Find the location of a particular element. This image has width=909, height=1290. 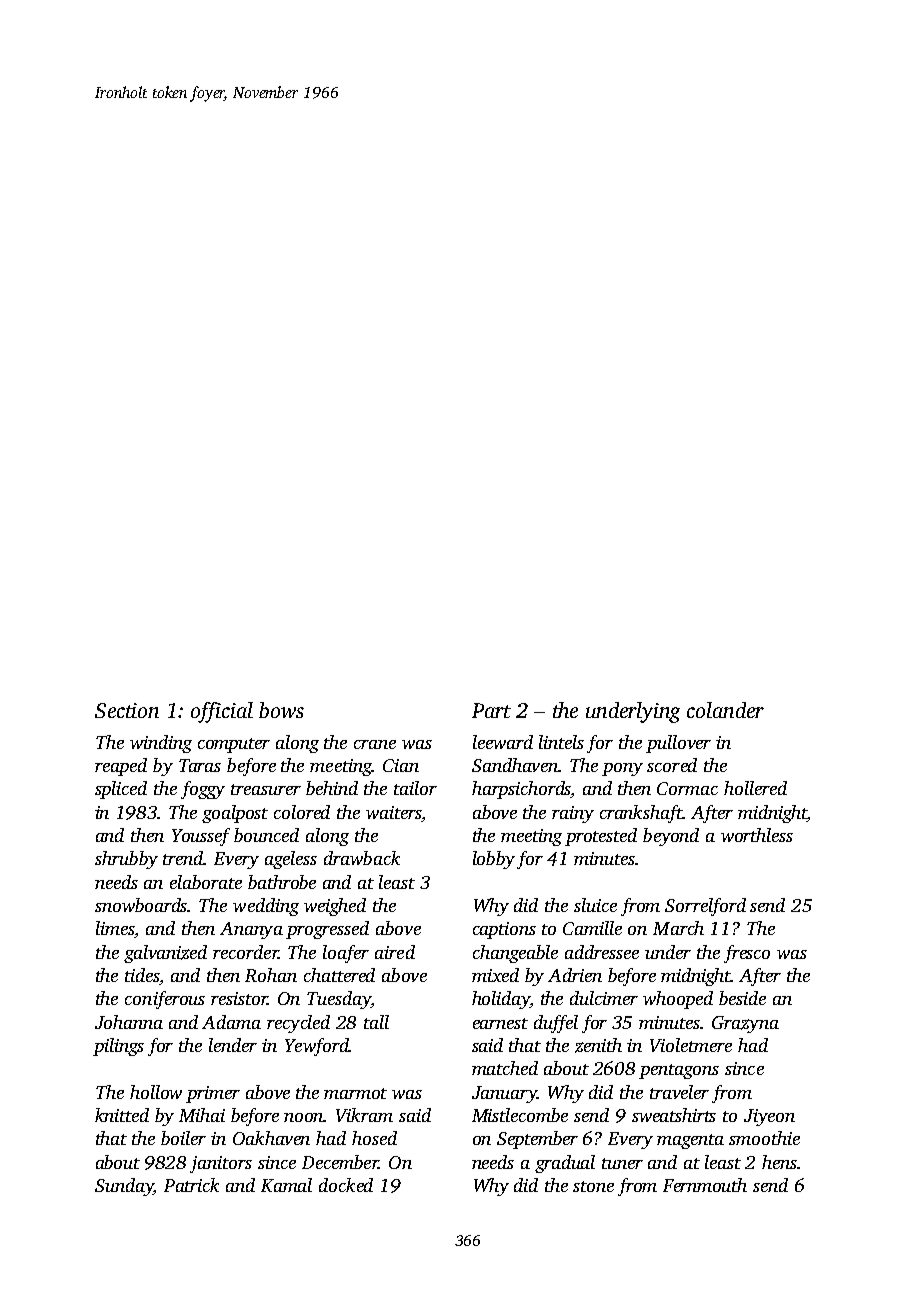

knitted is located at coordinates (122, 1115).
